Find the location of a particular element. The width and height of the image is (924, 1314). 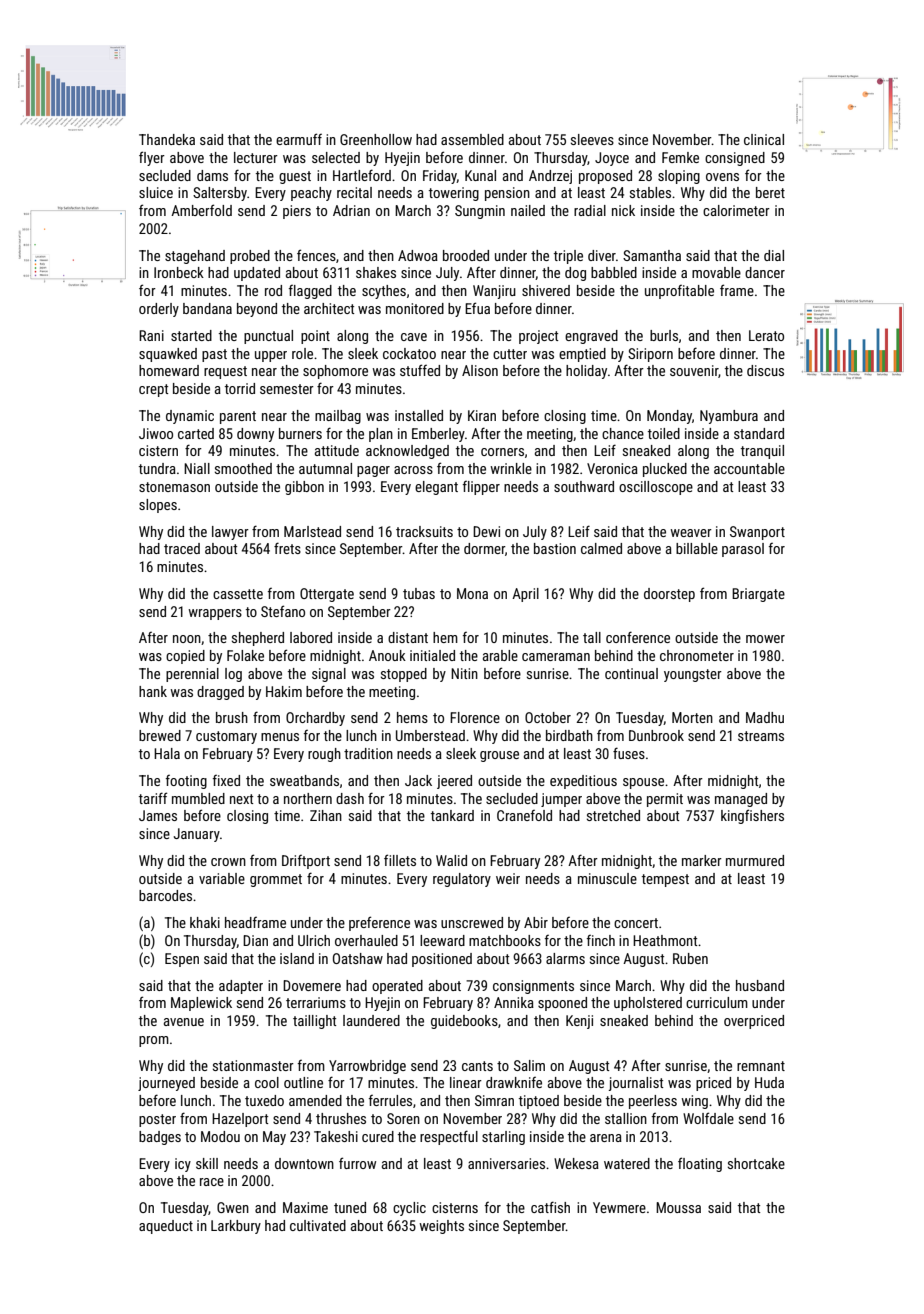

flipper is located at coordinates (481, 488).
